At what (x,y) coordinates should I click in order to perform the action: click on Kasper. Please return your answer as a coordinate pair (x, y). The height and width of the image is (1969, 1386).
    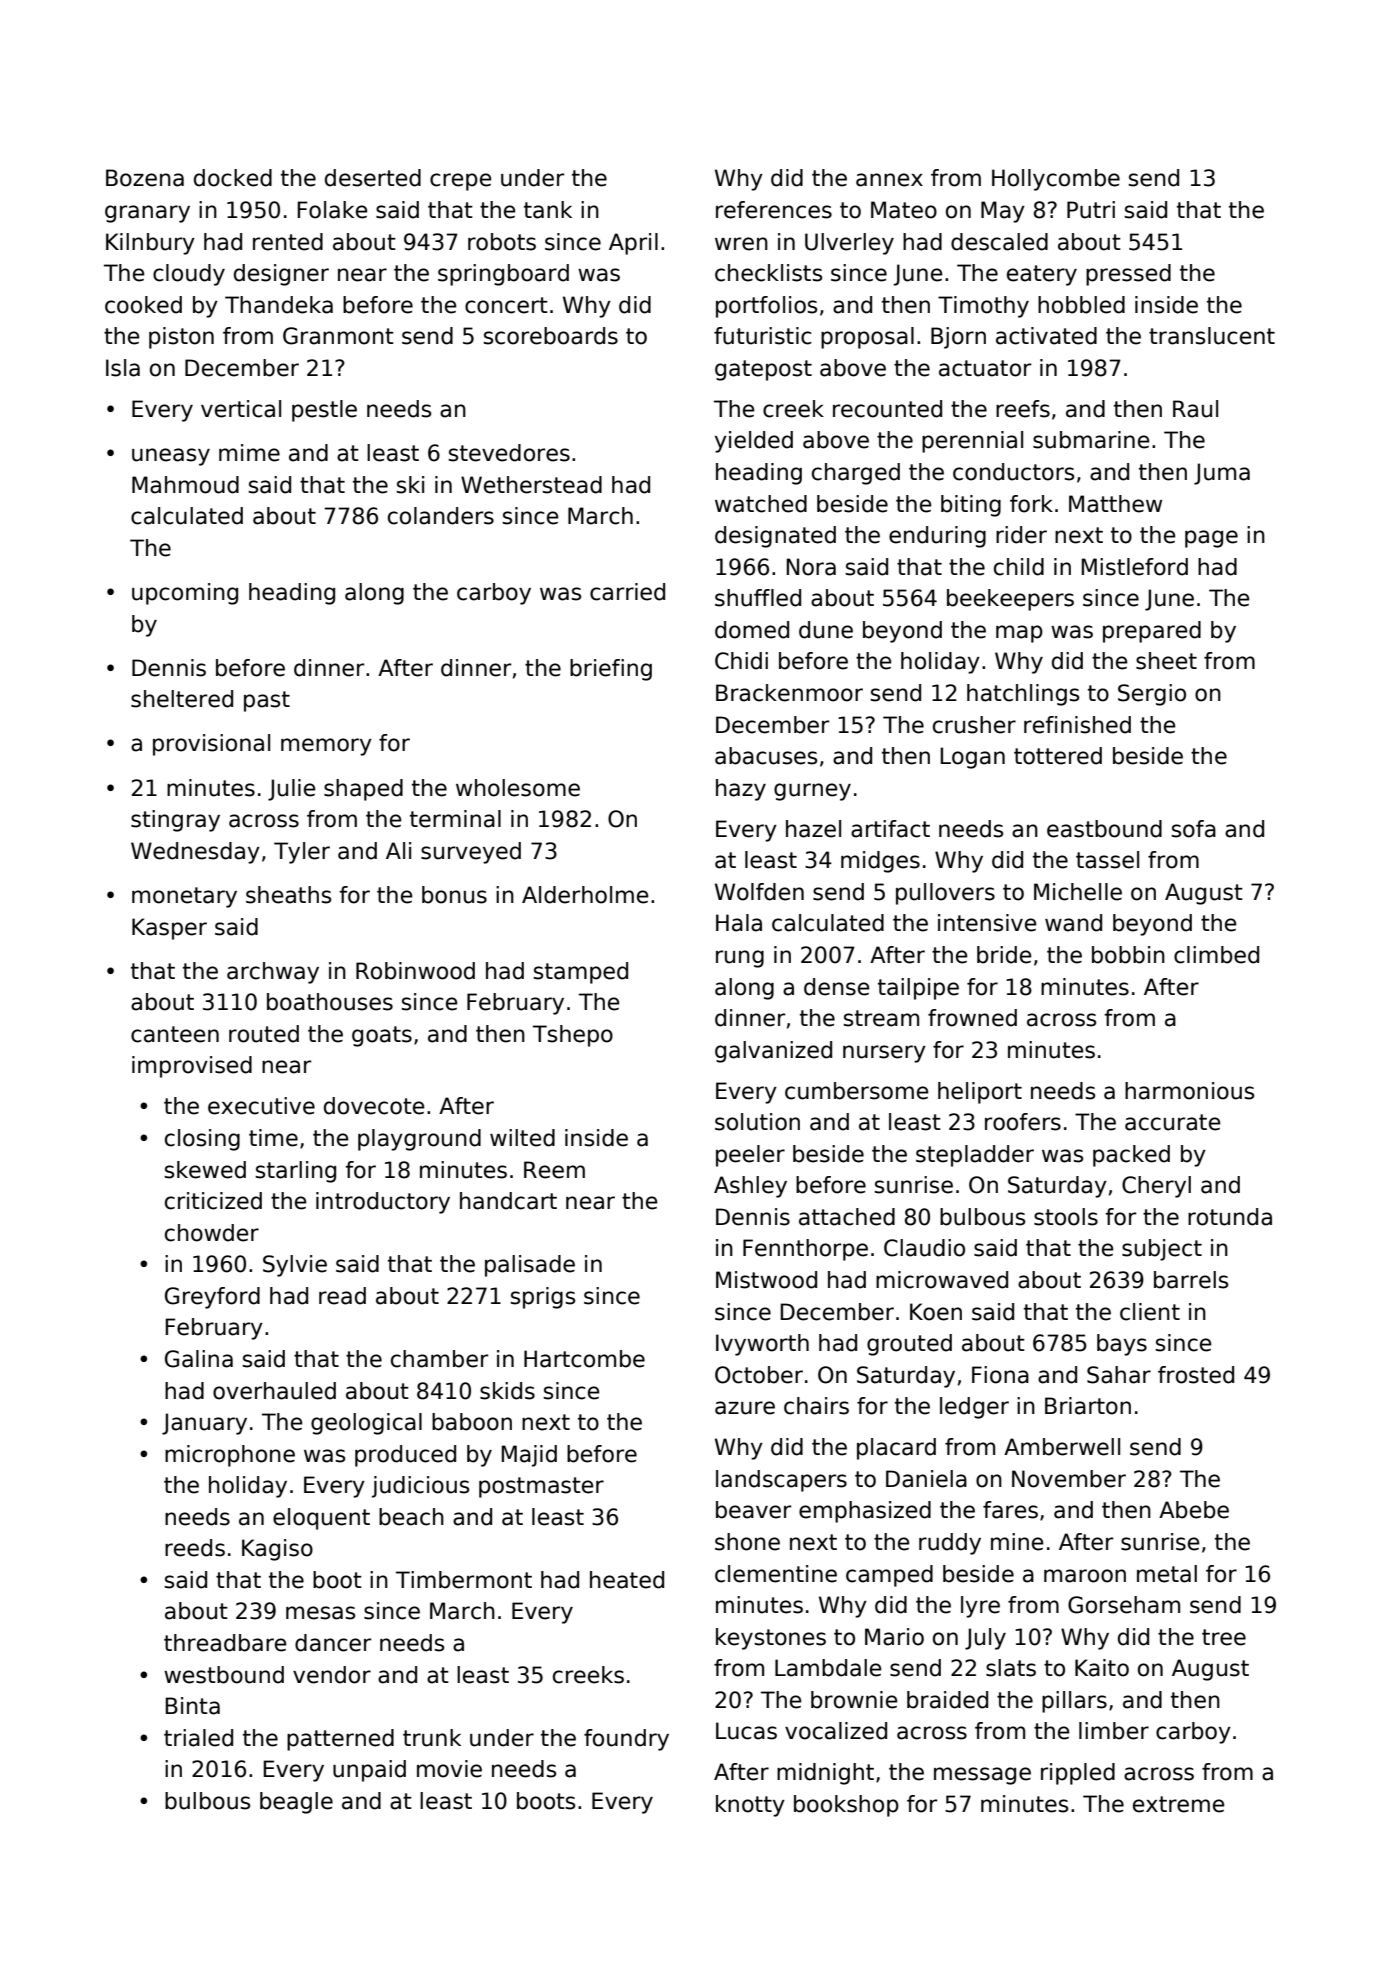
    Looking at the image, I should click on (169, 929).
